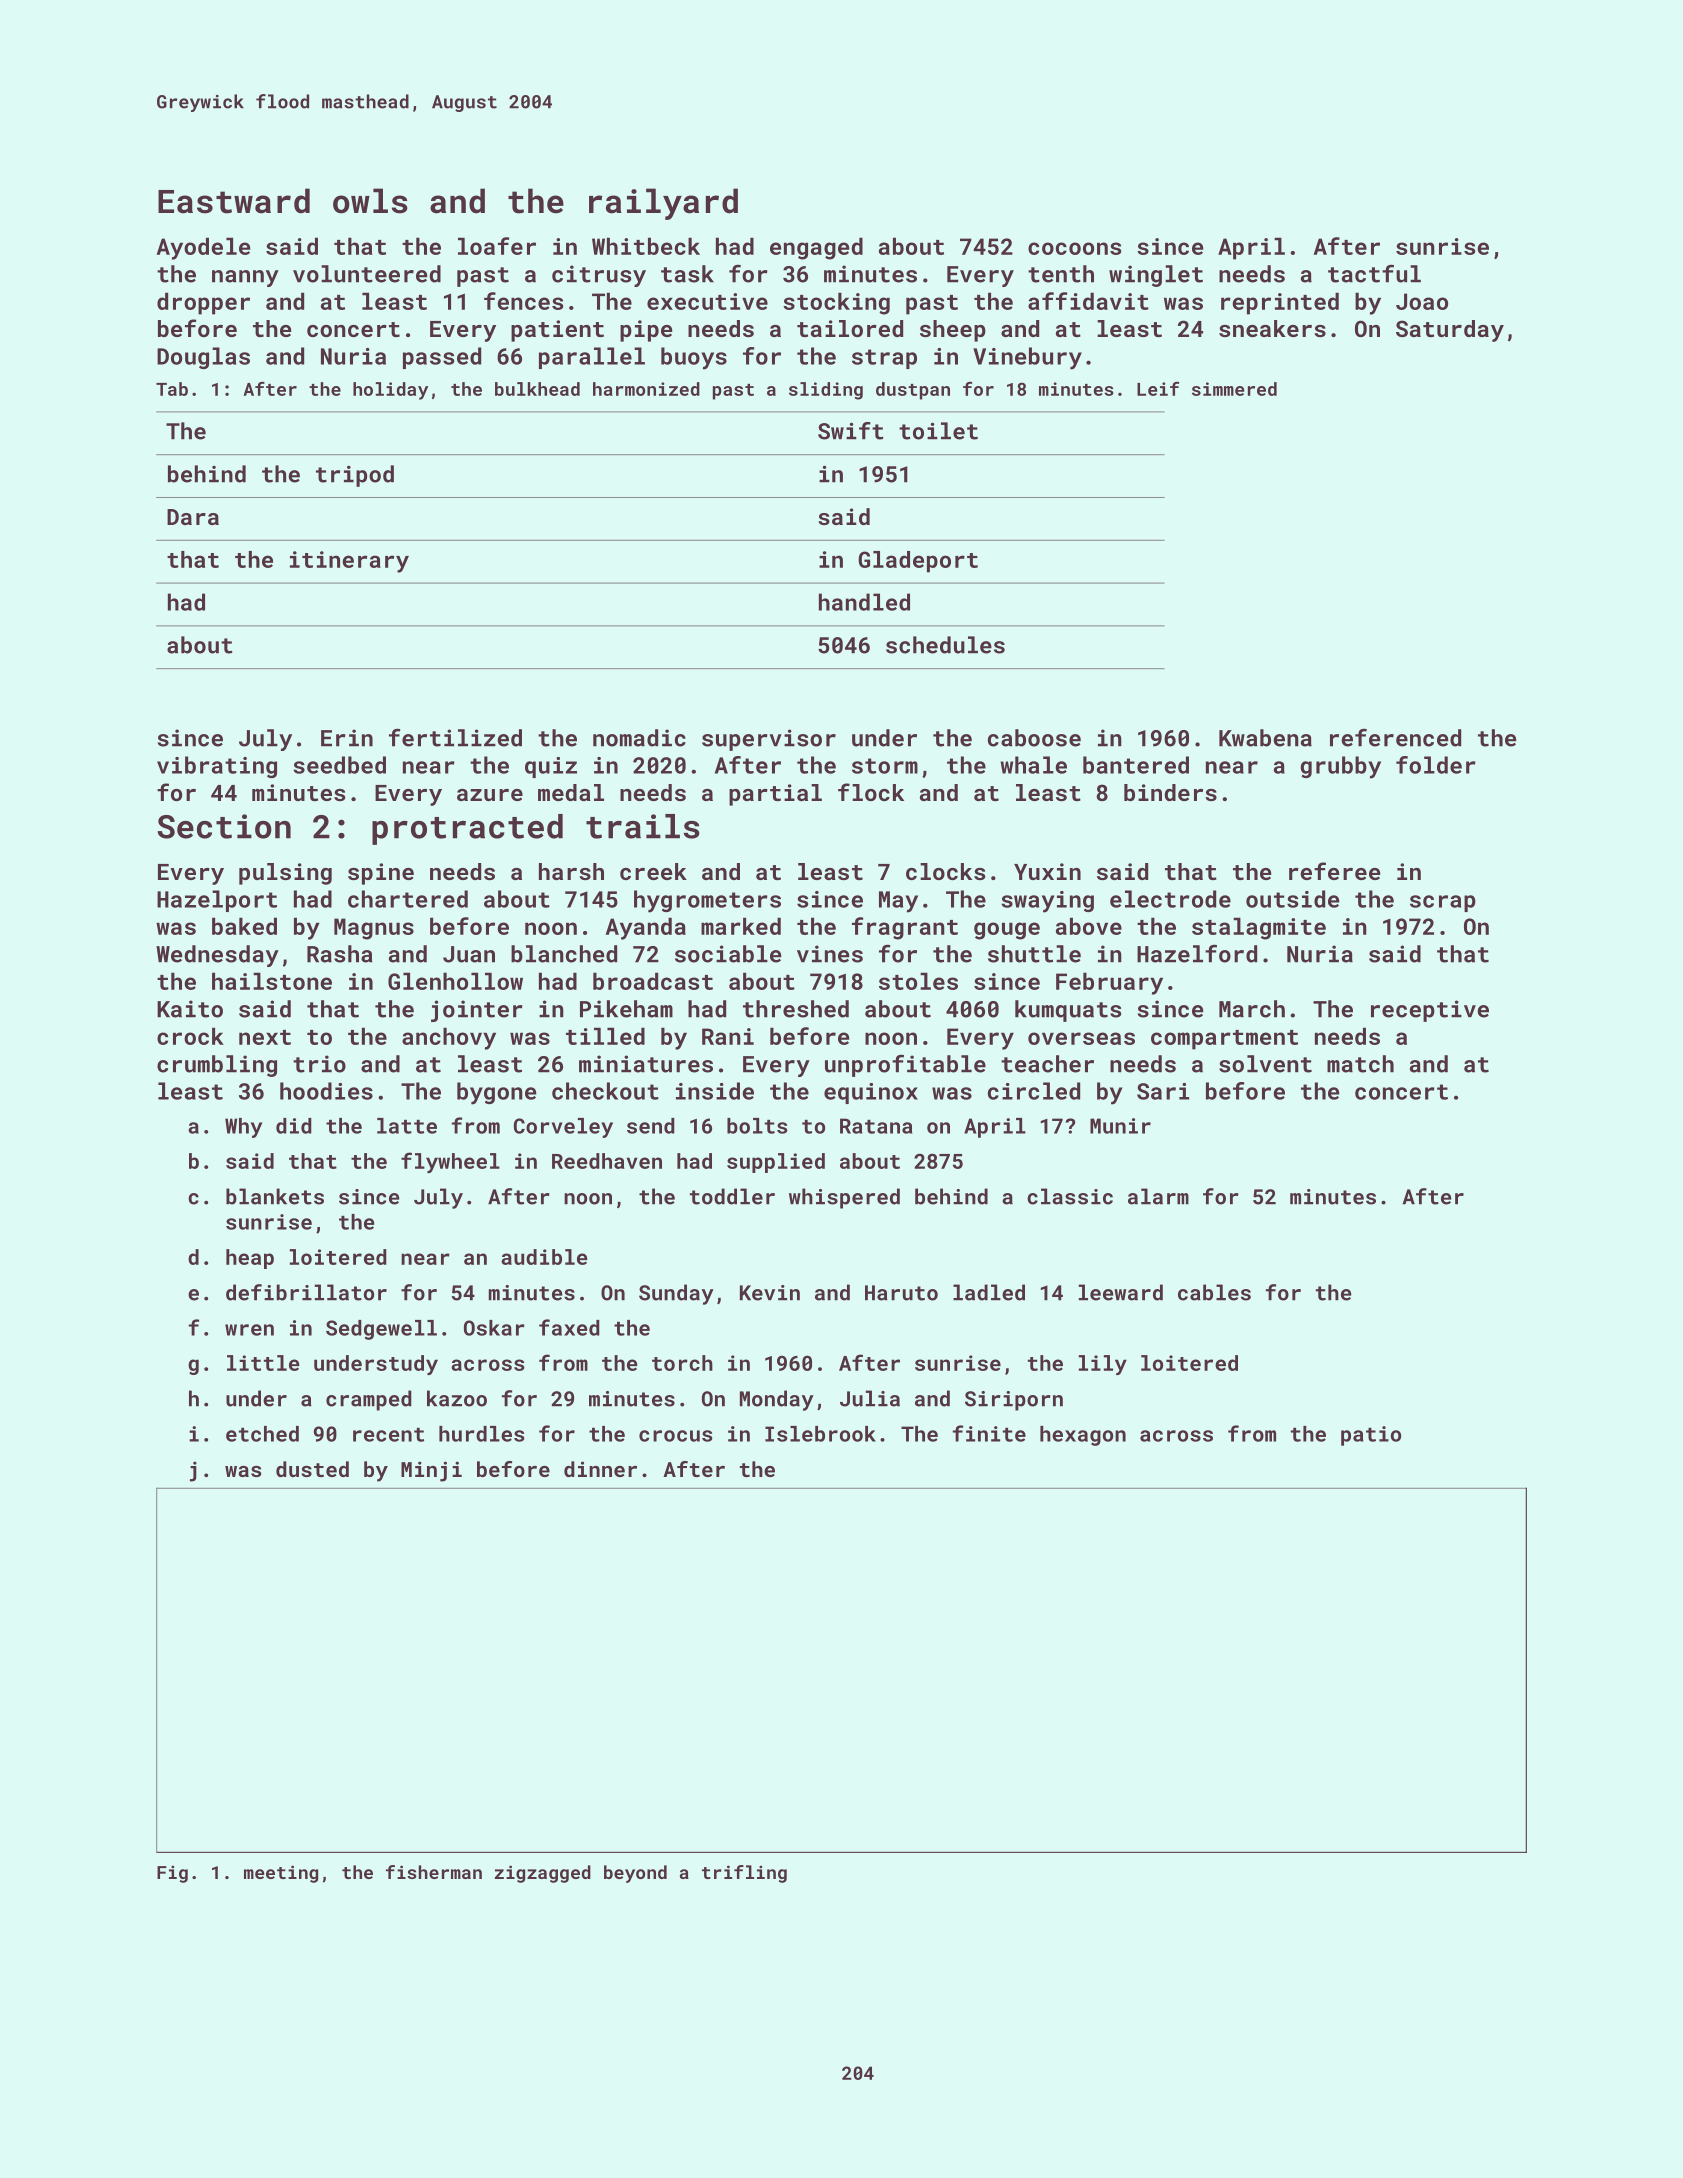  Describe the element at coordinates (1360, 1064) in the screenshot. I see `match` at that location.
